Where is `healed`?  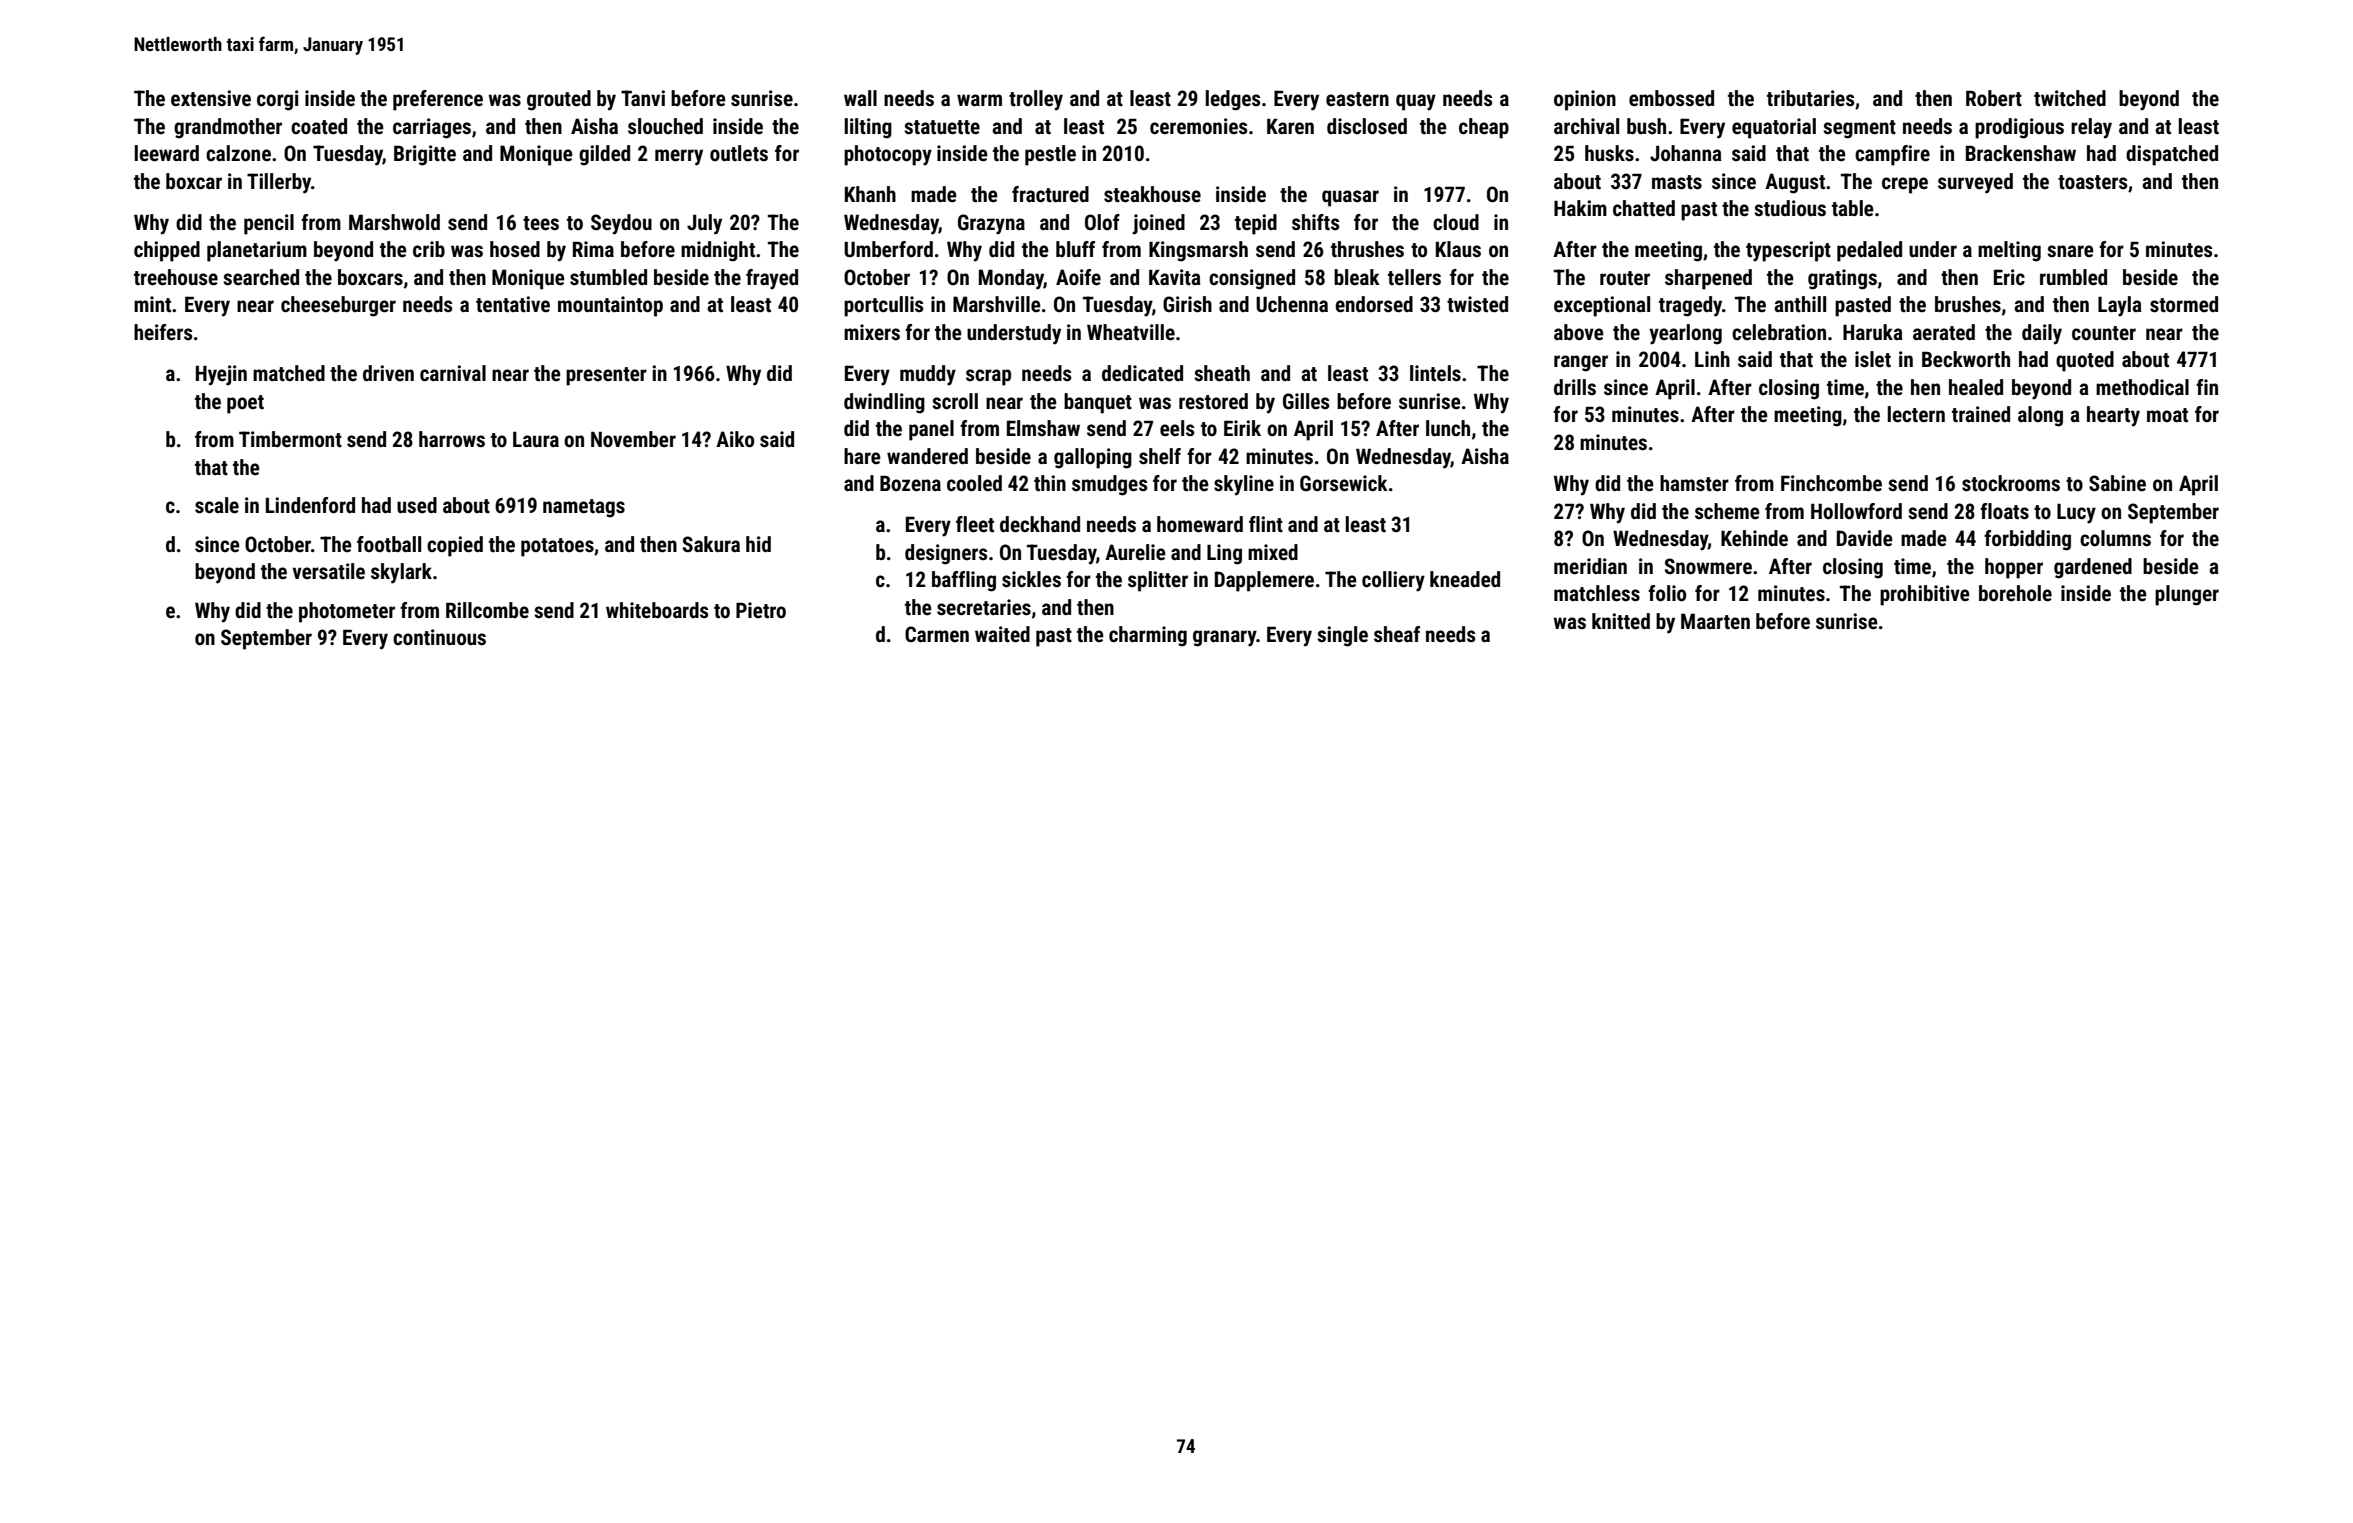 healed is located at coordinates (1976, 387).
